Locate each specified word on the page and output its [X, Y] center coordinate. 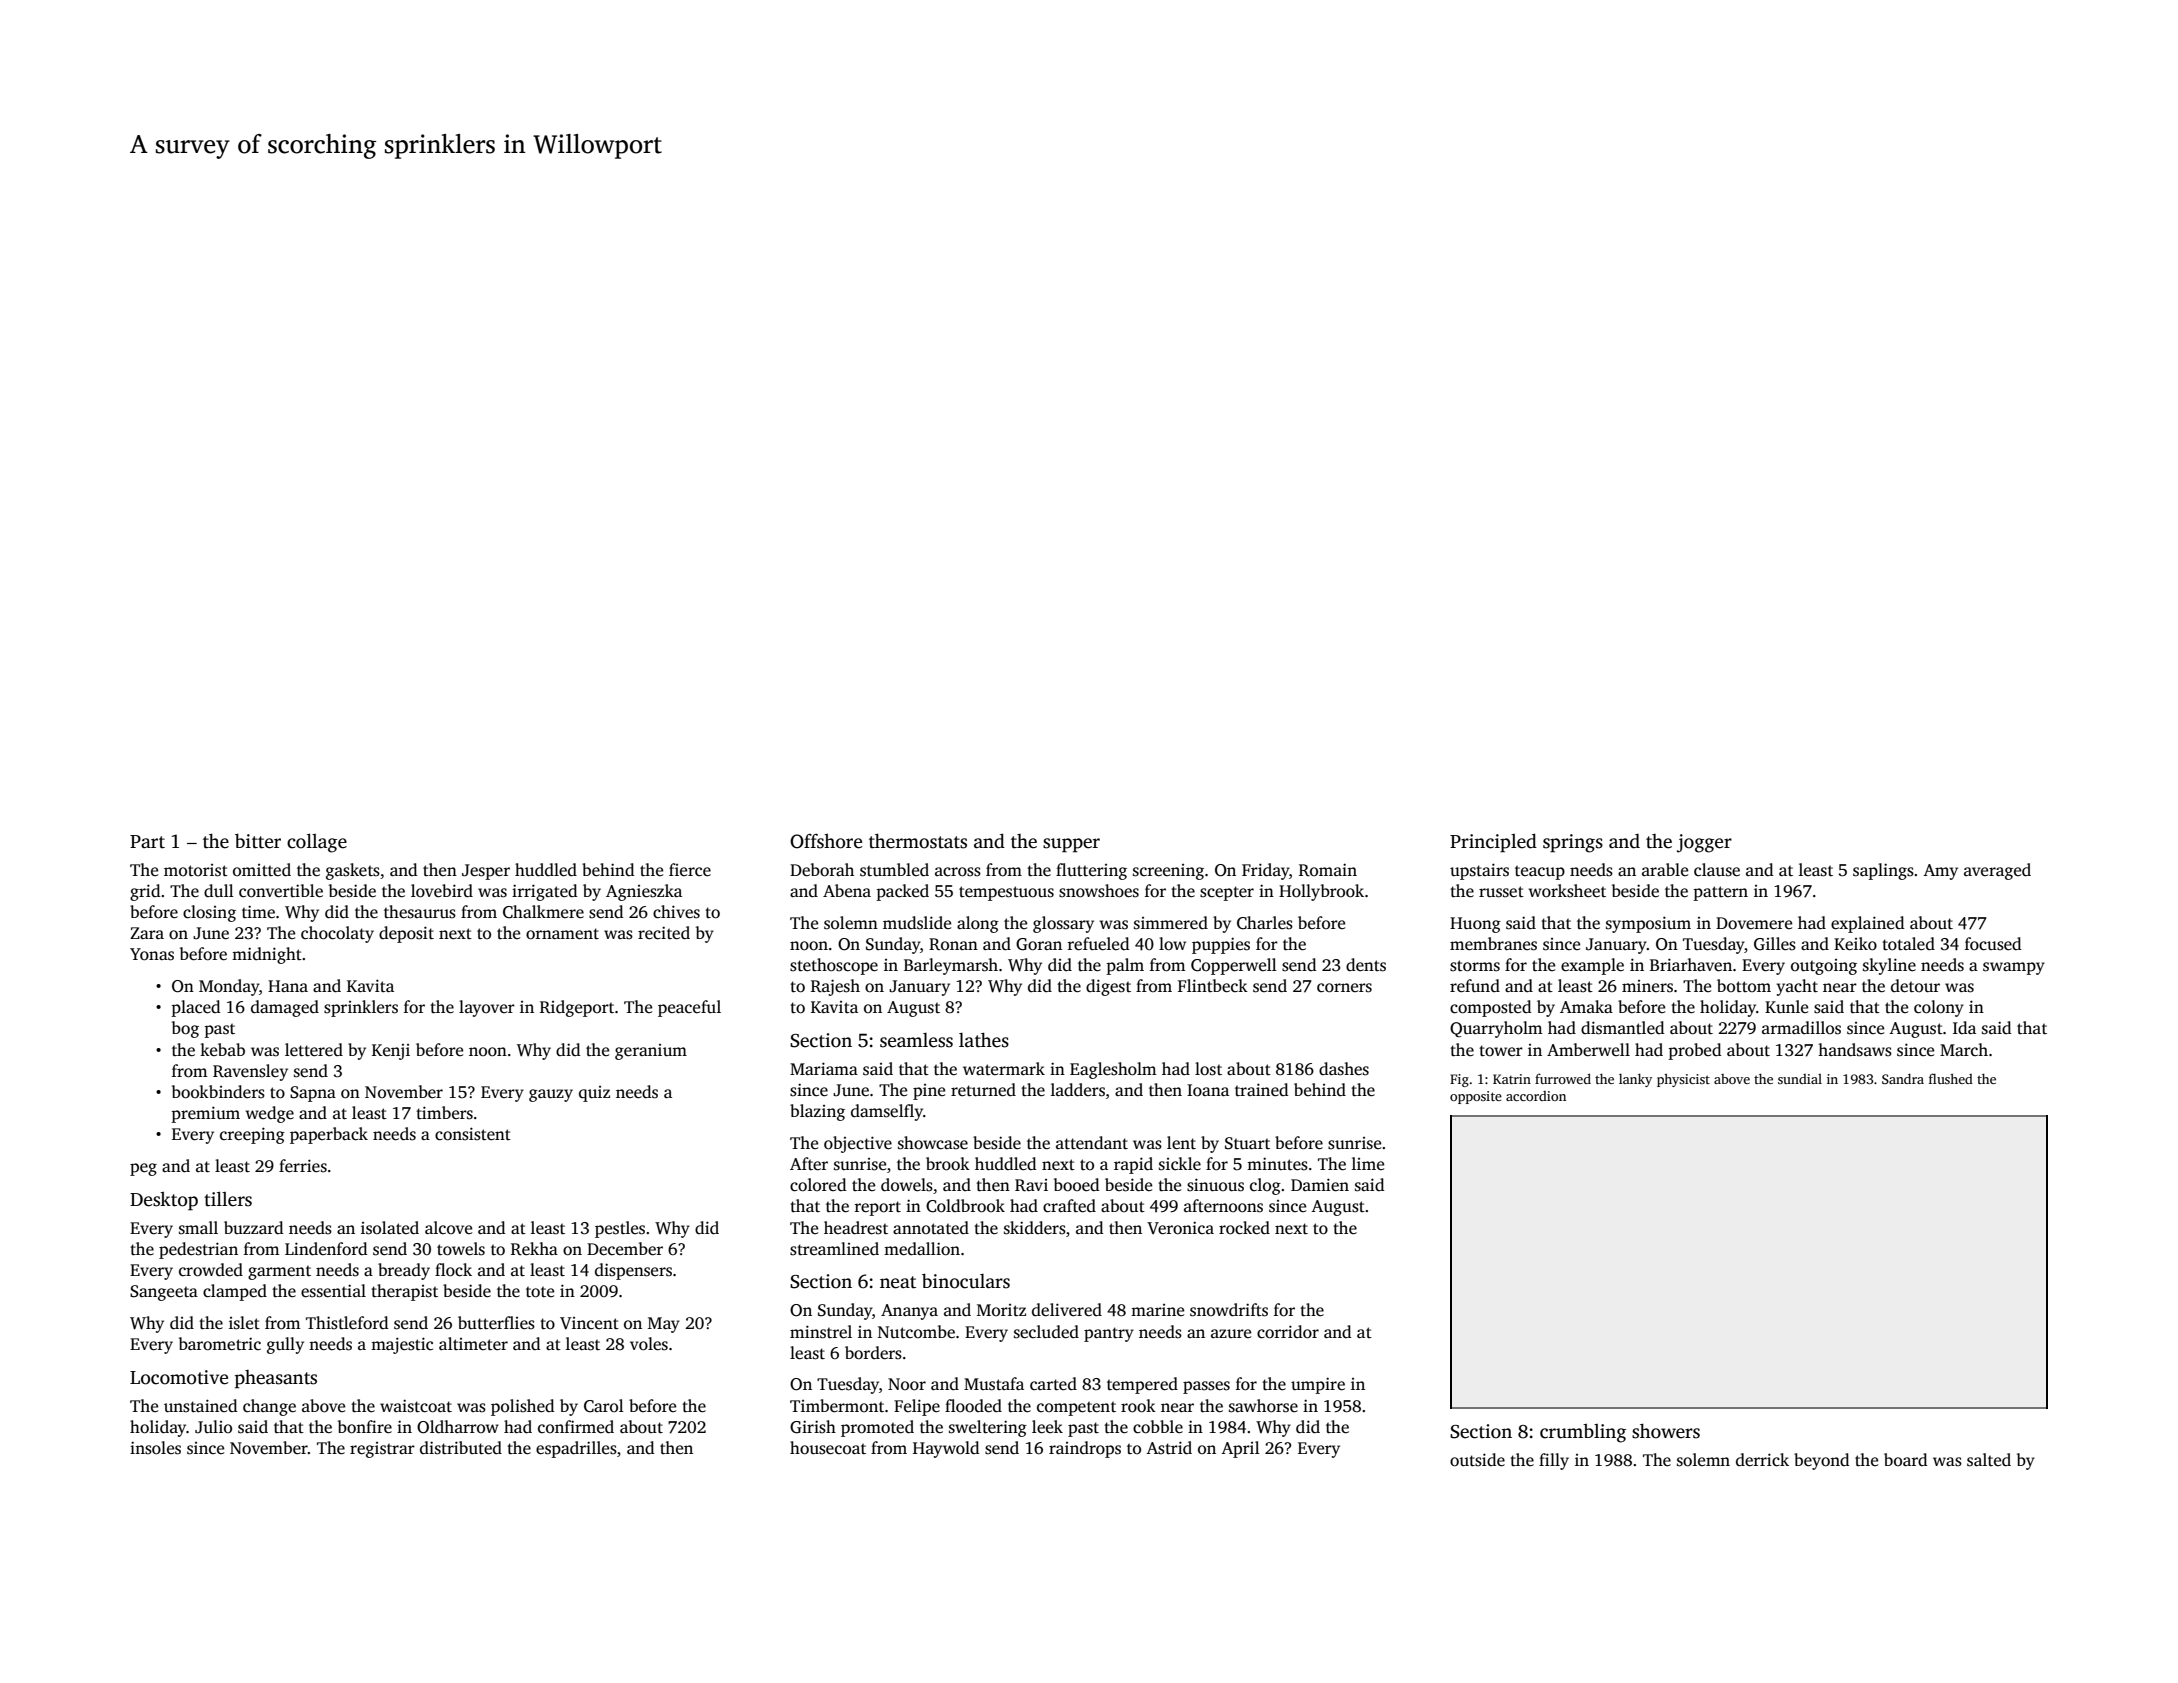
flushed [1951, 1078]
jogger [1704, 843]
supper [1071, 845]
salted [1989, 1460]
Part [147, 842]
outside [1477, 1460]
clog [1265, 1186]
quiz [594, 1094]
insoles [155, 1448]
